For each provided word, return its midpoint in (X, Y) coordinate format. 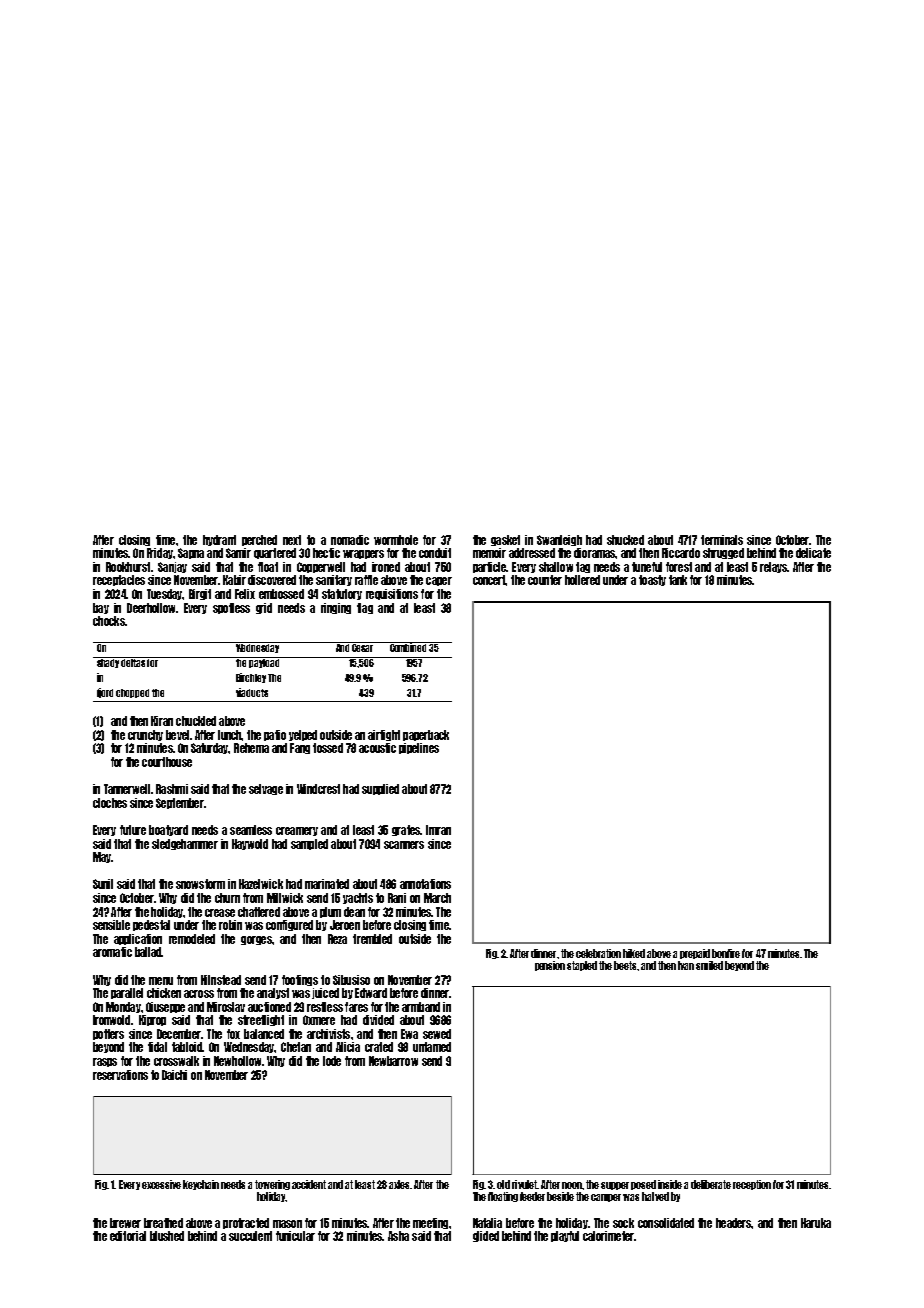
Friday (160, 553)
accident (309, 1184)
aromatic (112, 952)
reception (752, 1185)
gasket (505, 540)
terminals (722, 540)
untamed (432, 1047)
